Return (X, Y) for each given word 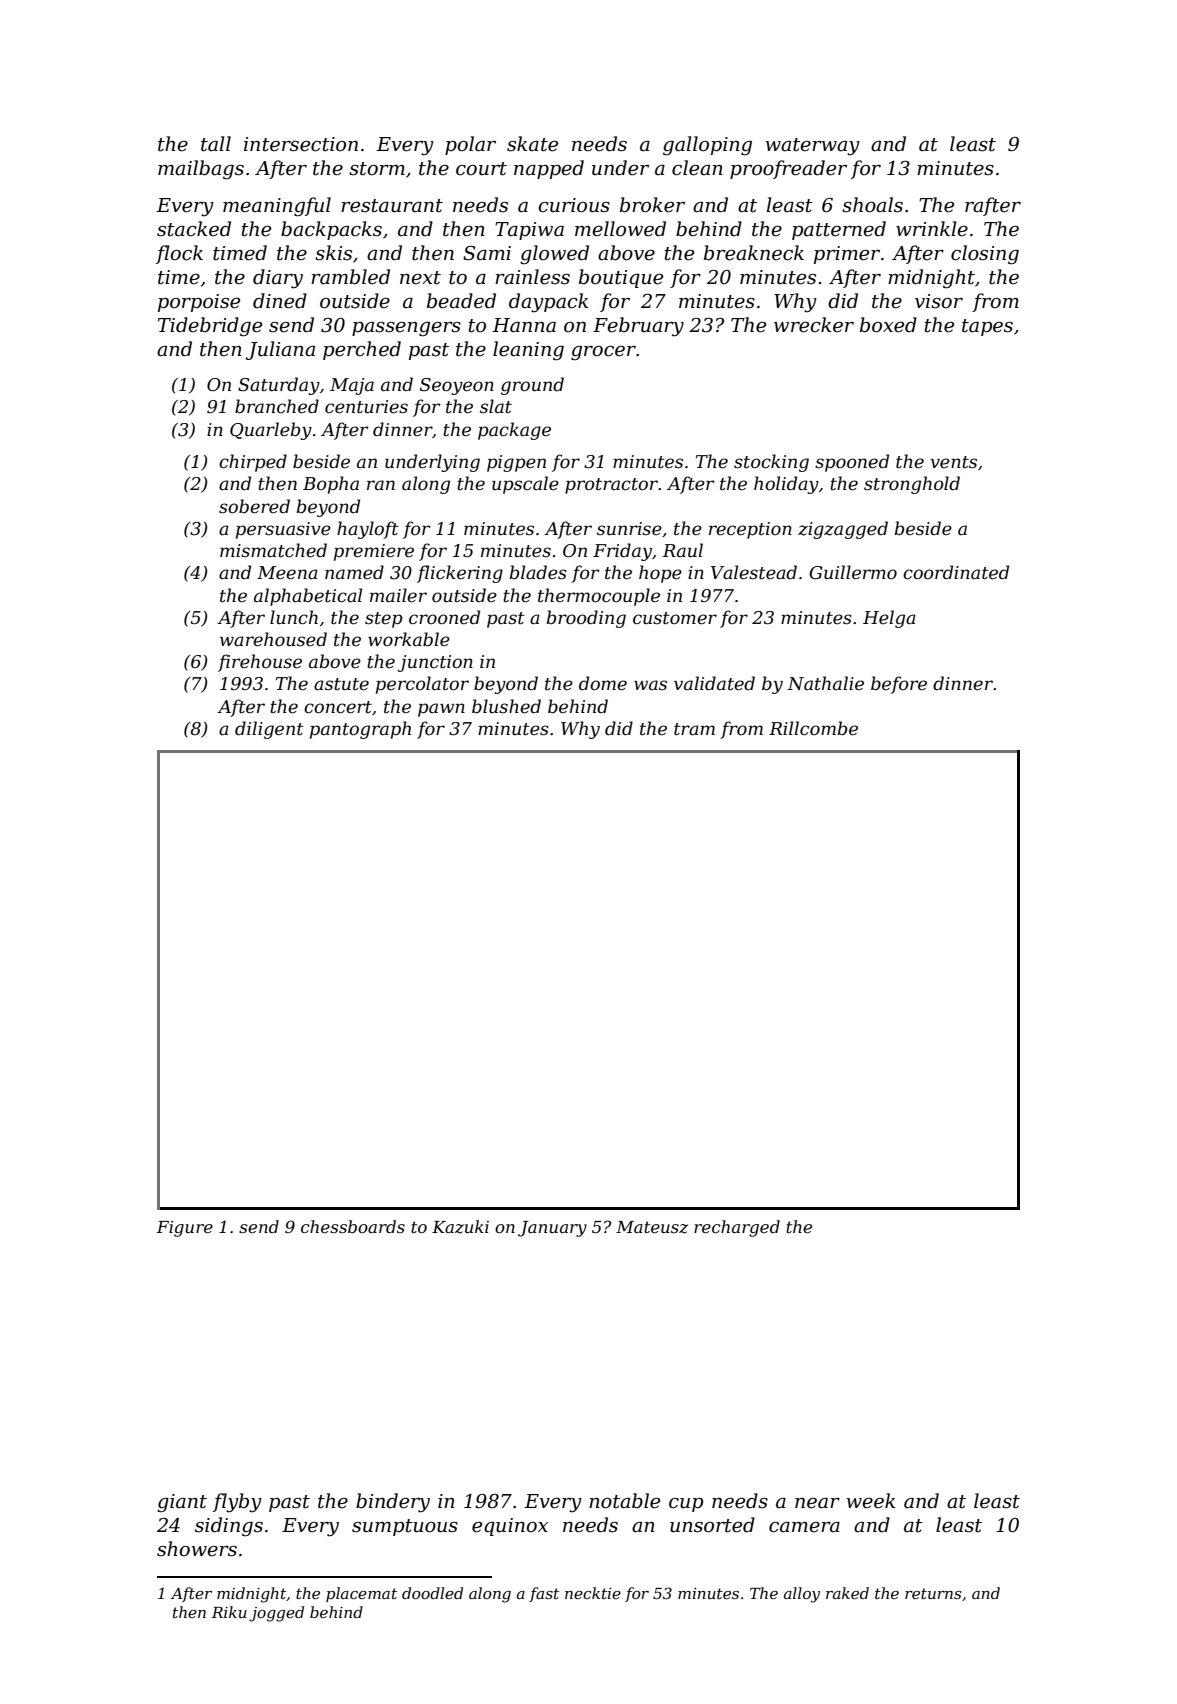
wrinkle (932, 229)
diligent (269, 730)
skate (532, 144)
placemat (361, 1594)
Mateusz (652, 1227)
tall (216, 144)
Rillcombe (813, 728)
